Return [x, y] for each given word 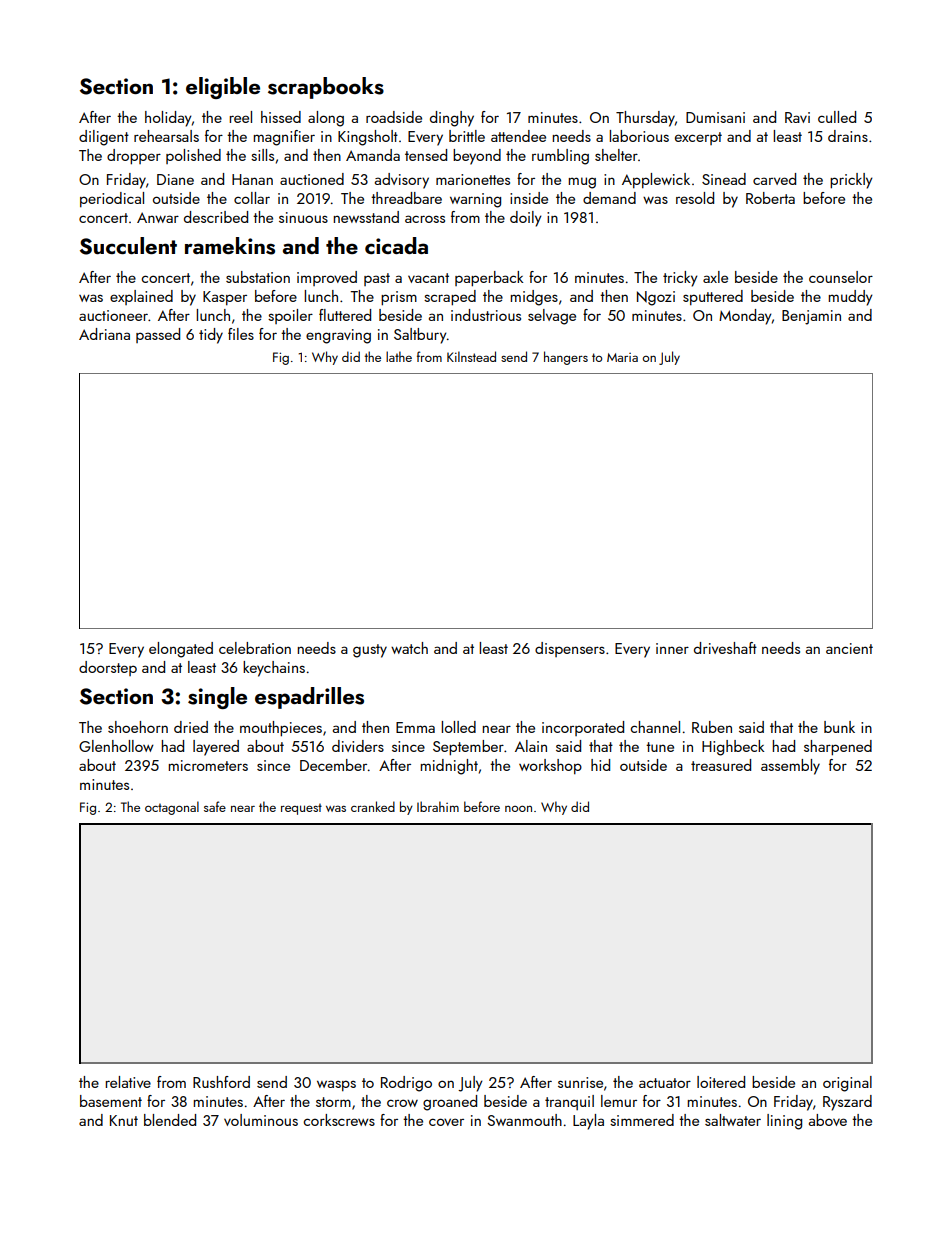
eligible [223, 88]
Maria [622, 357]
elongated [181, 650]
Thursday [645, 119]
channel [655, 727]
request [301, 809]
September [468, 748]
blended [170, 1120]
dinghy [452, 119]
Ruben [712, 727]
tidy [211, 336]
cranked [373, 806]
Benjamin [811, 317]
